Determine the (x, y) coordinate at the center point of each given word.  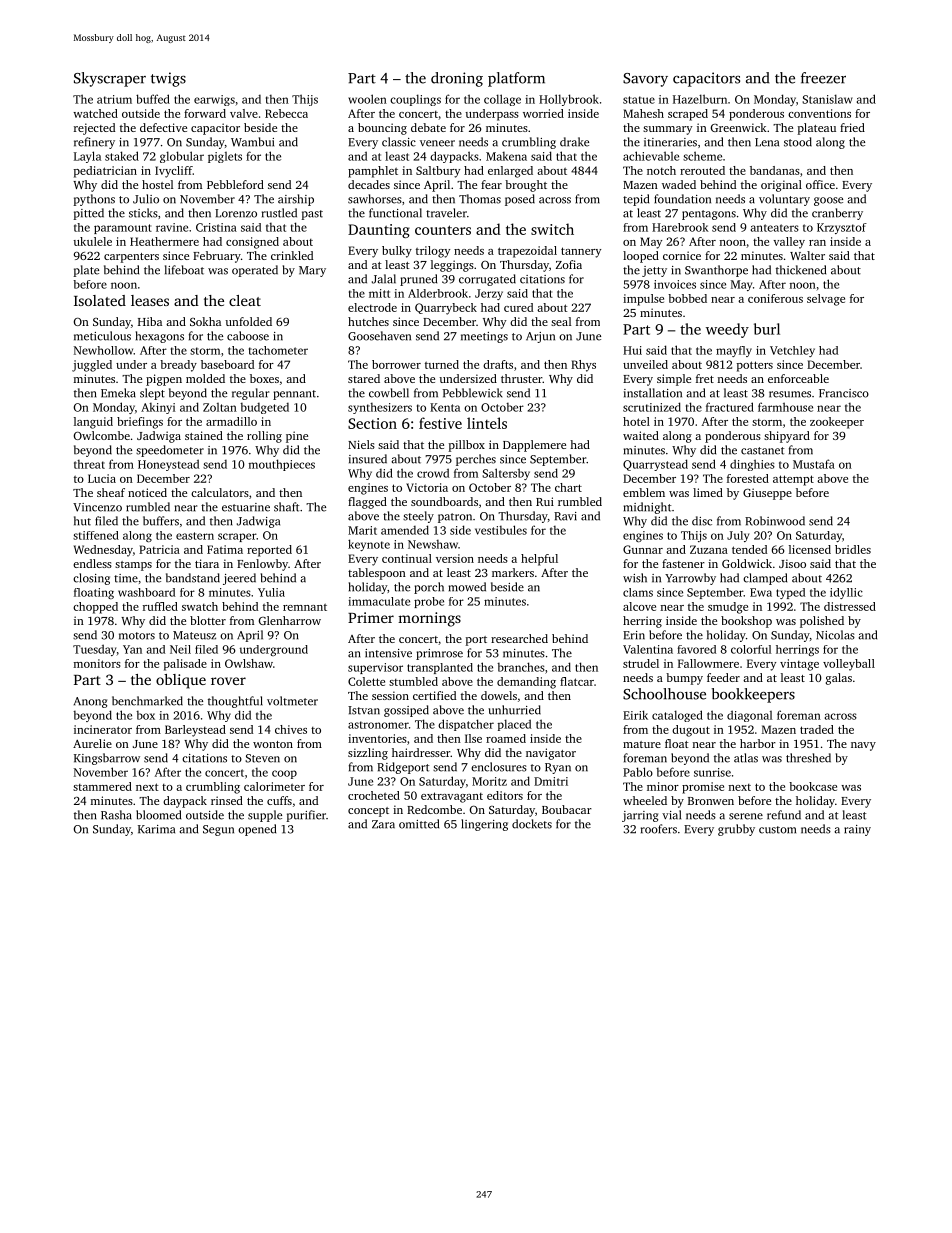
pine (297, 437)
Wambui (252, 142)
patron (455, 518)
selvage (826, 300)
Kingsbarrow (107, 759)
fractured (730, 407)
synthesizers (380, 408)
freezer (823, 78)
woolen (367, 99)
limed (708, 492)
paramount (123, 229)
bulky (397, 252)
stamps (133, 566)
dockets (532, 824)
